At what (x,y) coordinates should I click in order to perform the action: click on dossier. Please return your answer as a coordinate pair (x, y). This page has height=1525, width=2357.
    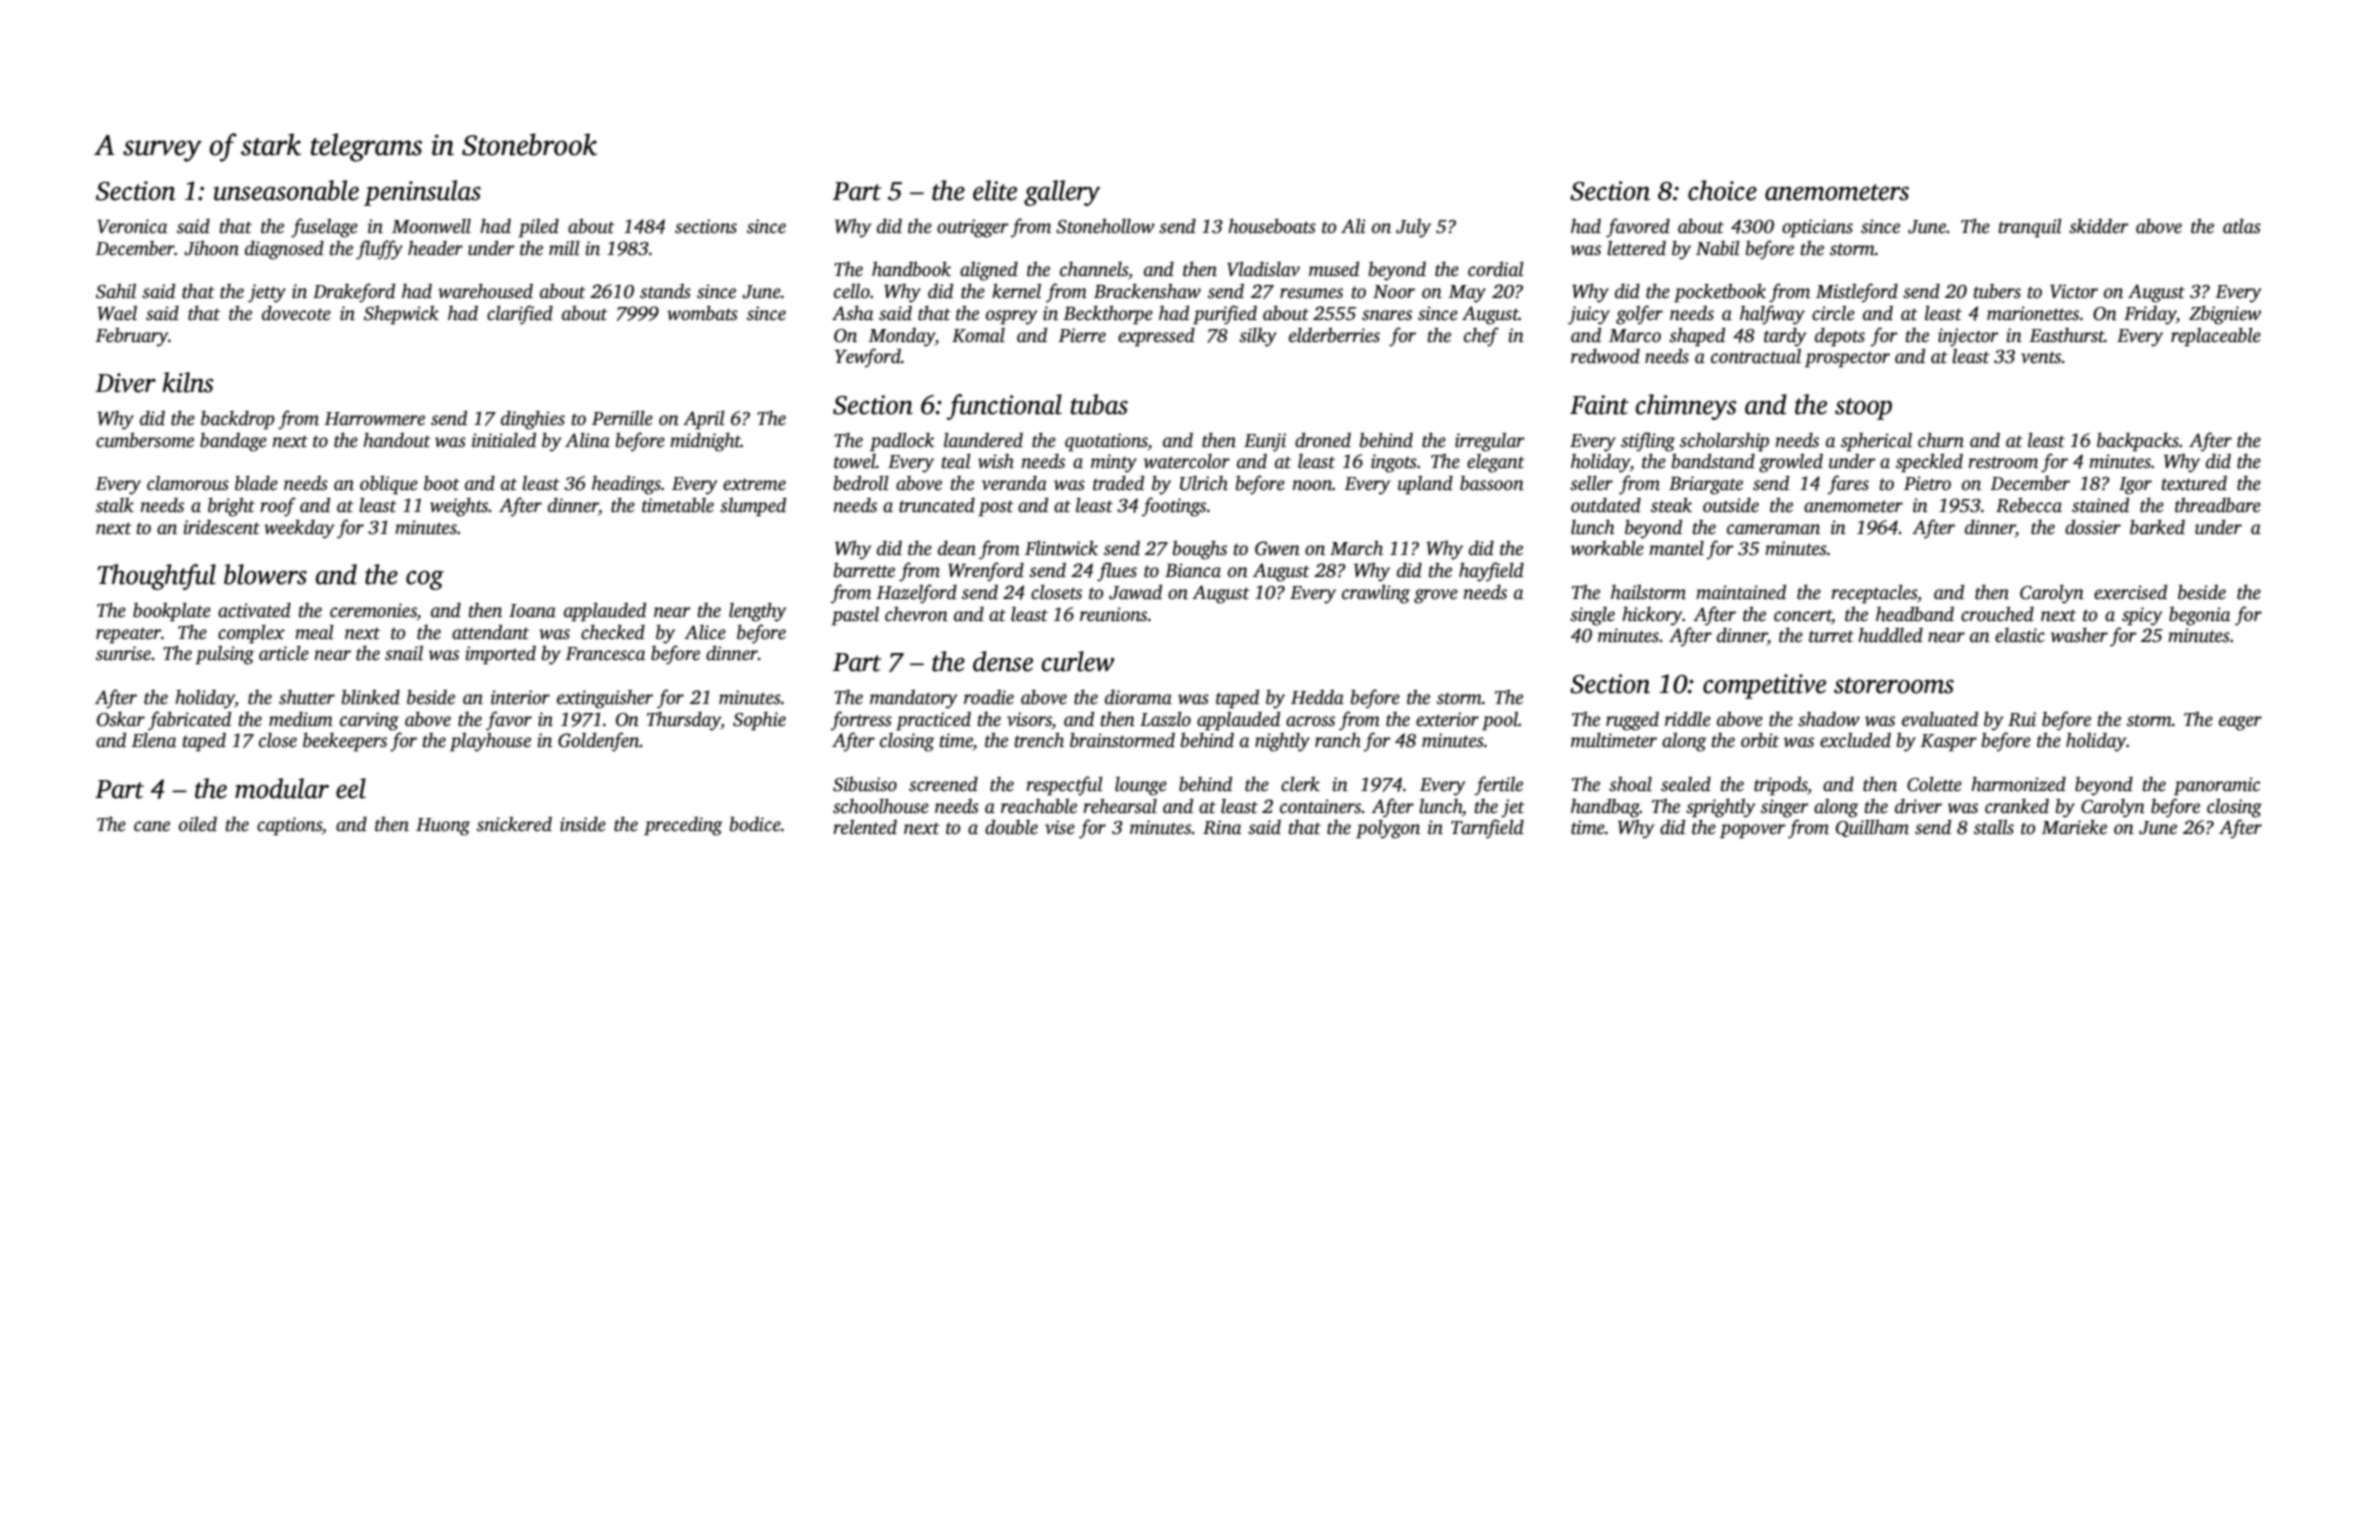
    Looking at the image, I should click on (2093, 527).
